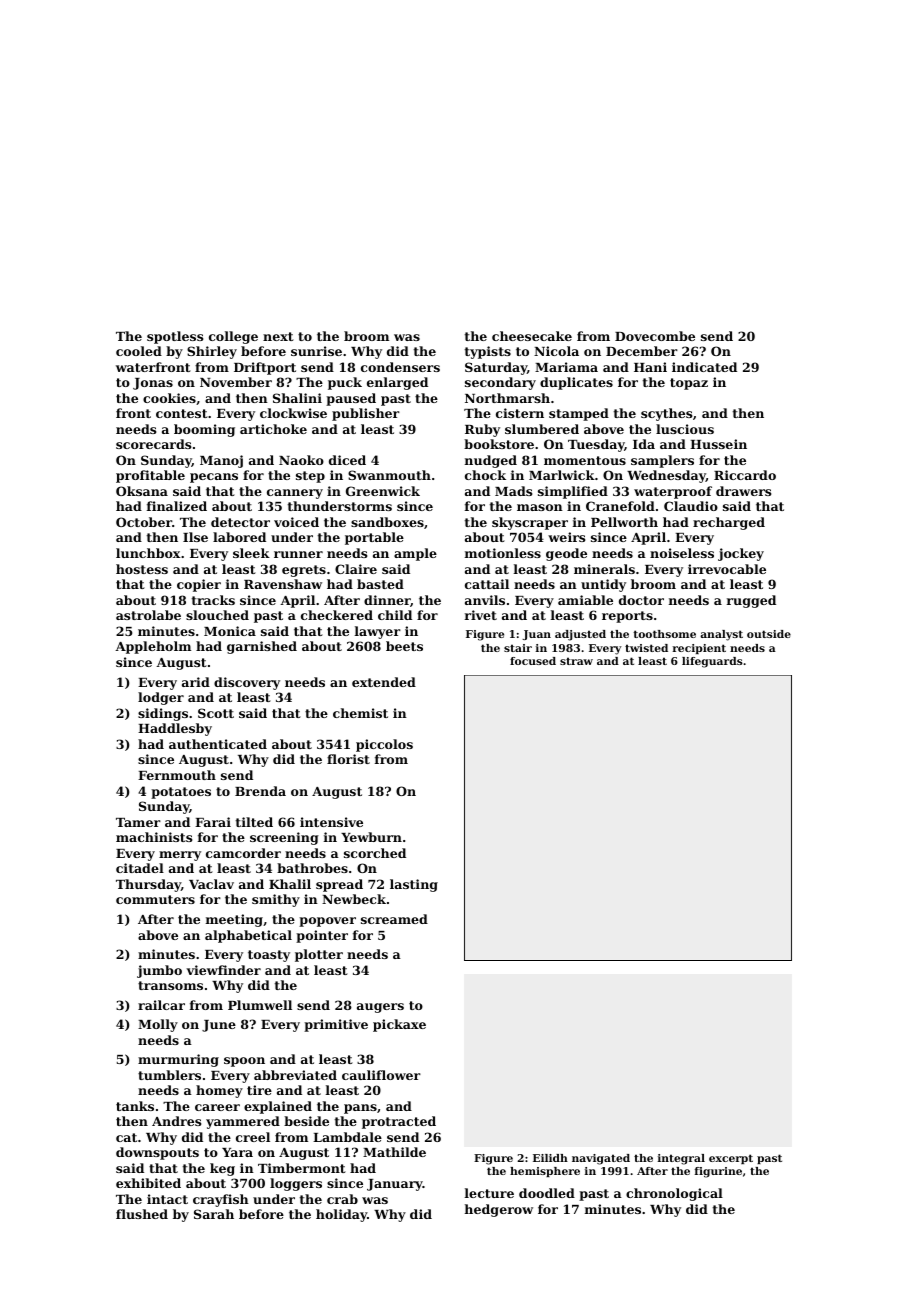 The height and width of the page is (1316, 908). What do you see at coordinates (532, 336) in the page?
I see `cheesecake` at bounding box center [532, 336].
